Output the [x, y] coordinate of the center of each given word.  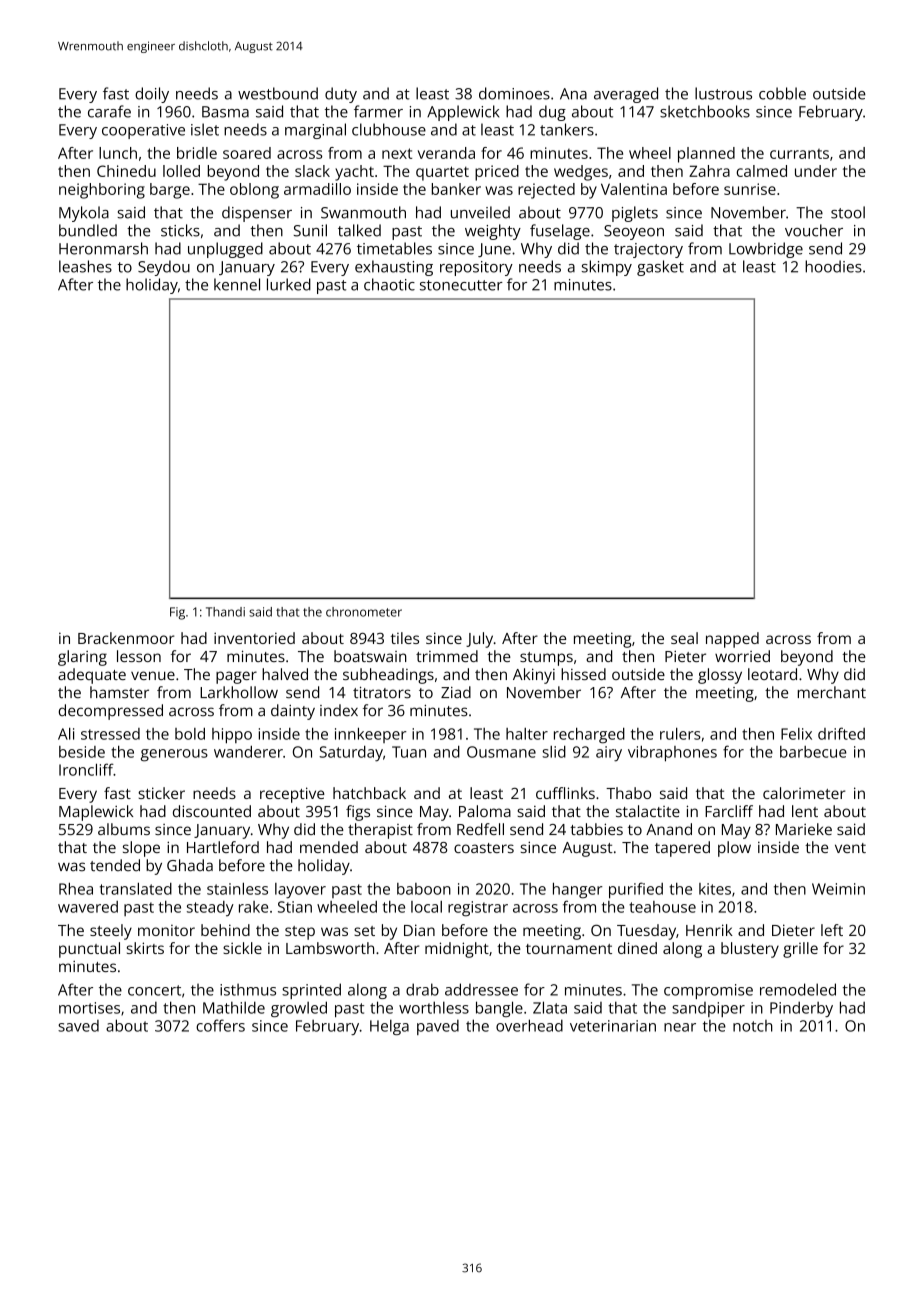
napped [732, 640]
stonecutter [461, 285]
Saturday [351, 754]
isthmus [248, 989]
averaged [626, 95]
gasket [660, 268]
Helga [389, 1027]
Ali [66, 734]
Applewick [463, 113]
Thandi [225, 612]
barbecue [813, 752]
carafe [109, 111]
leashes [85, 266]
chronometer [364, 612]
